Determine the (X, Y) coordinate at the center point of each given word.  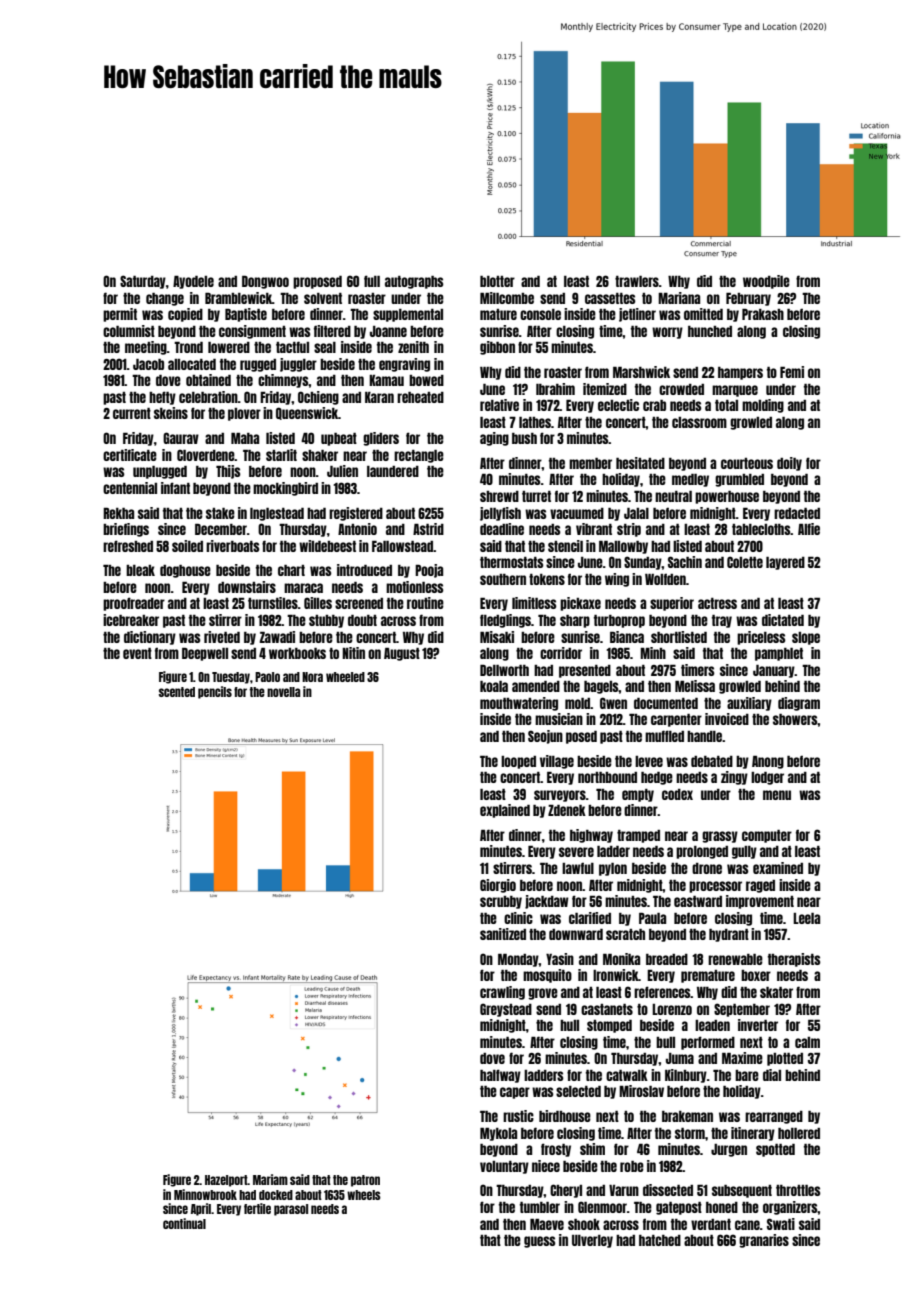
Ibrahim (555, 389)
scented (177, 692)
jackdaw (547, 902)
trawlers (637, 281)
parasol (291, 1210)
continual (184, 1223)
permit (120, 315)
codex (677, 794)
